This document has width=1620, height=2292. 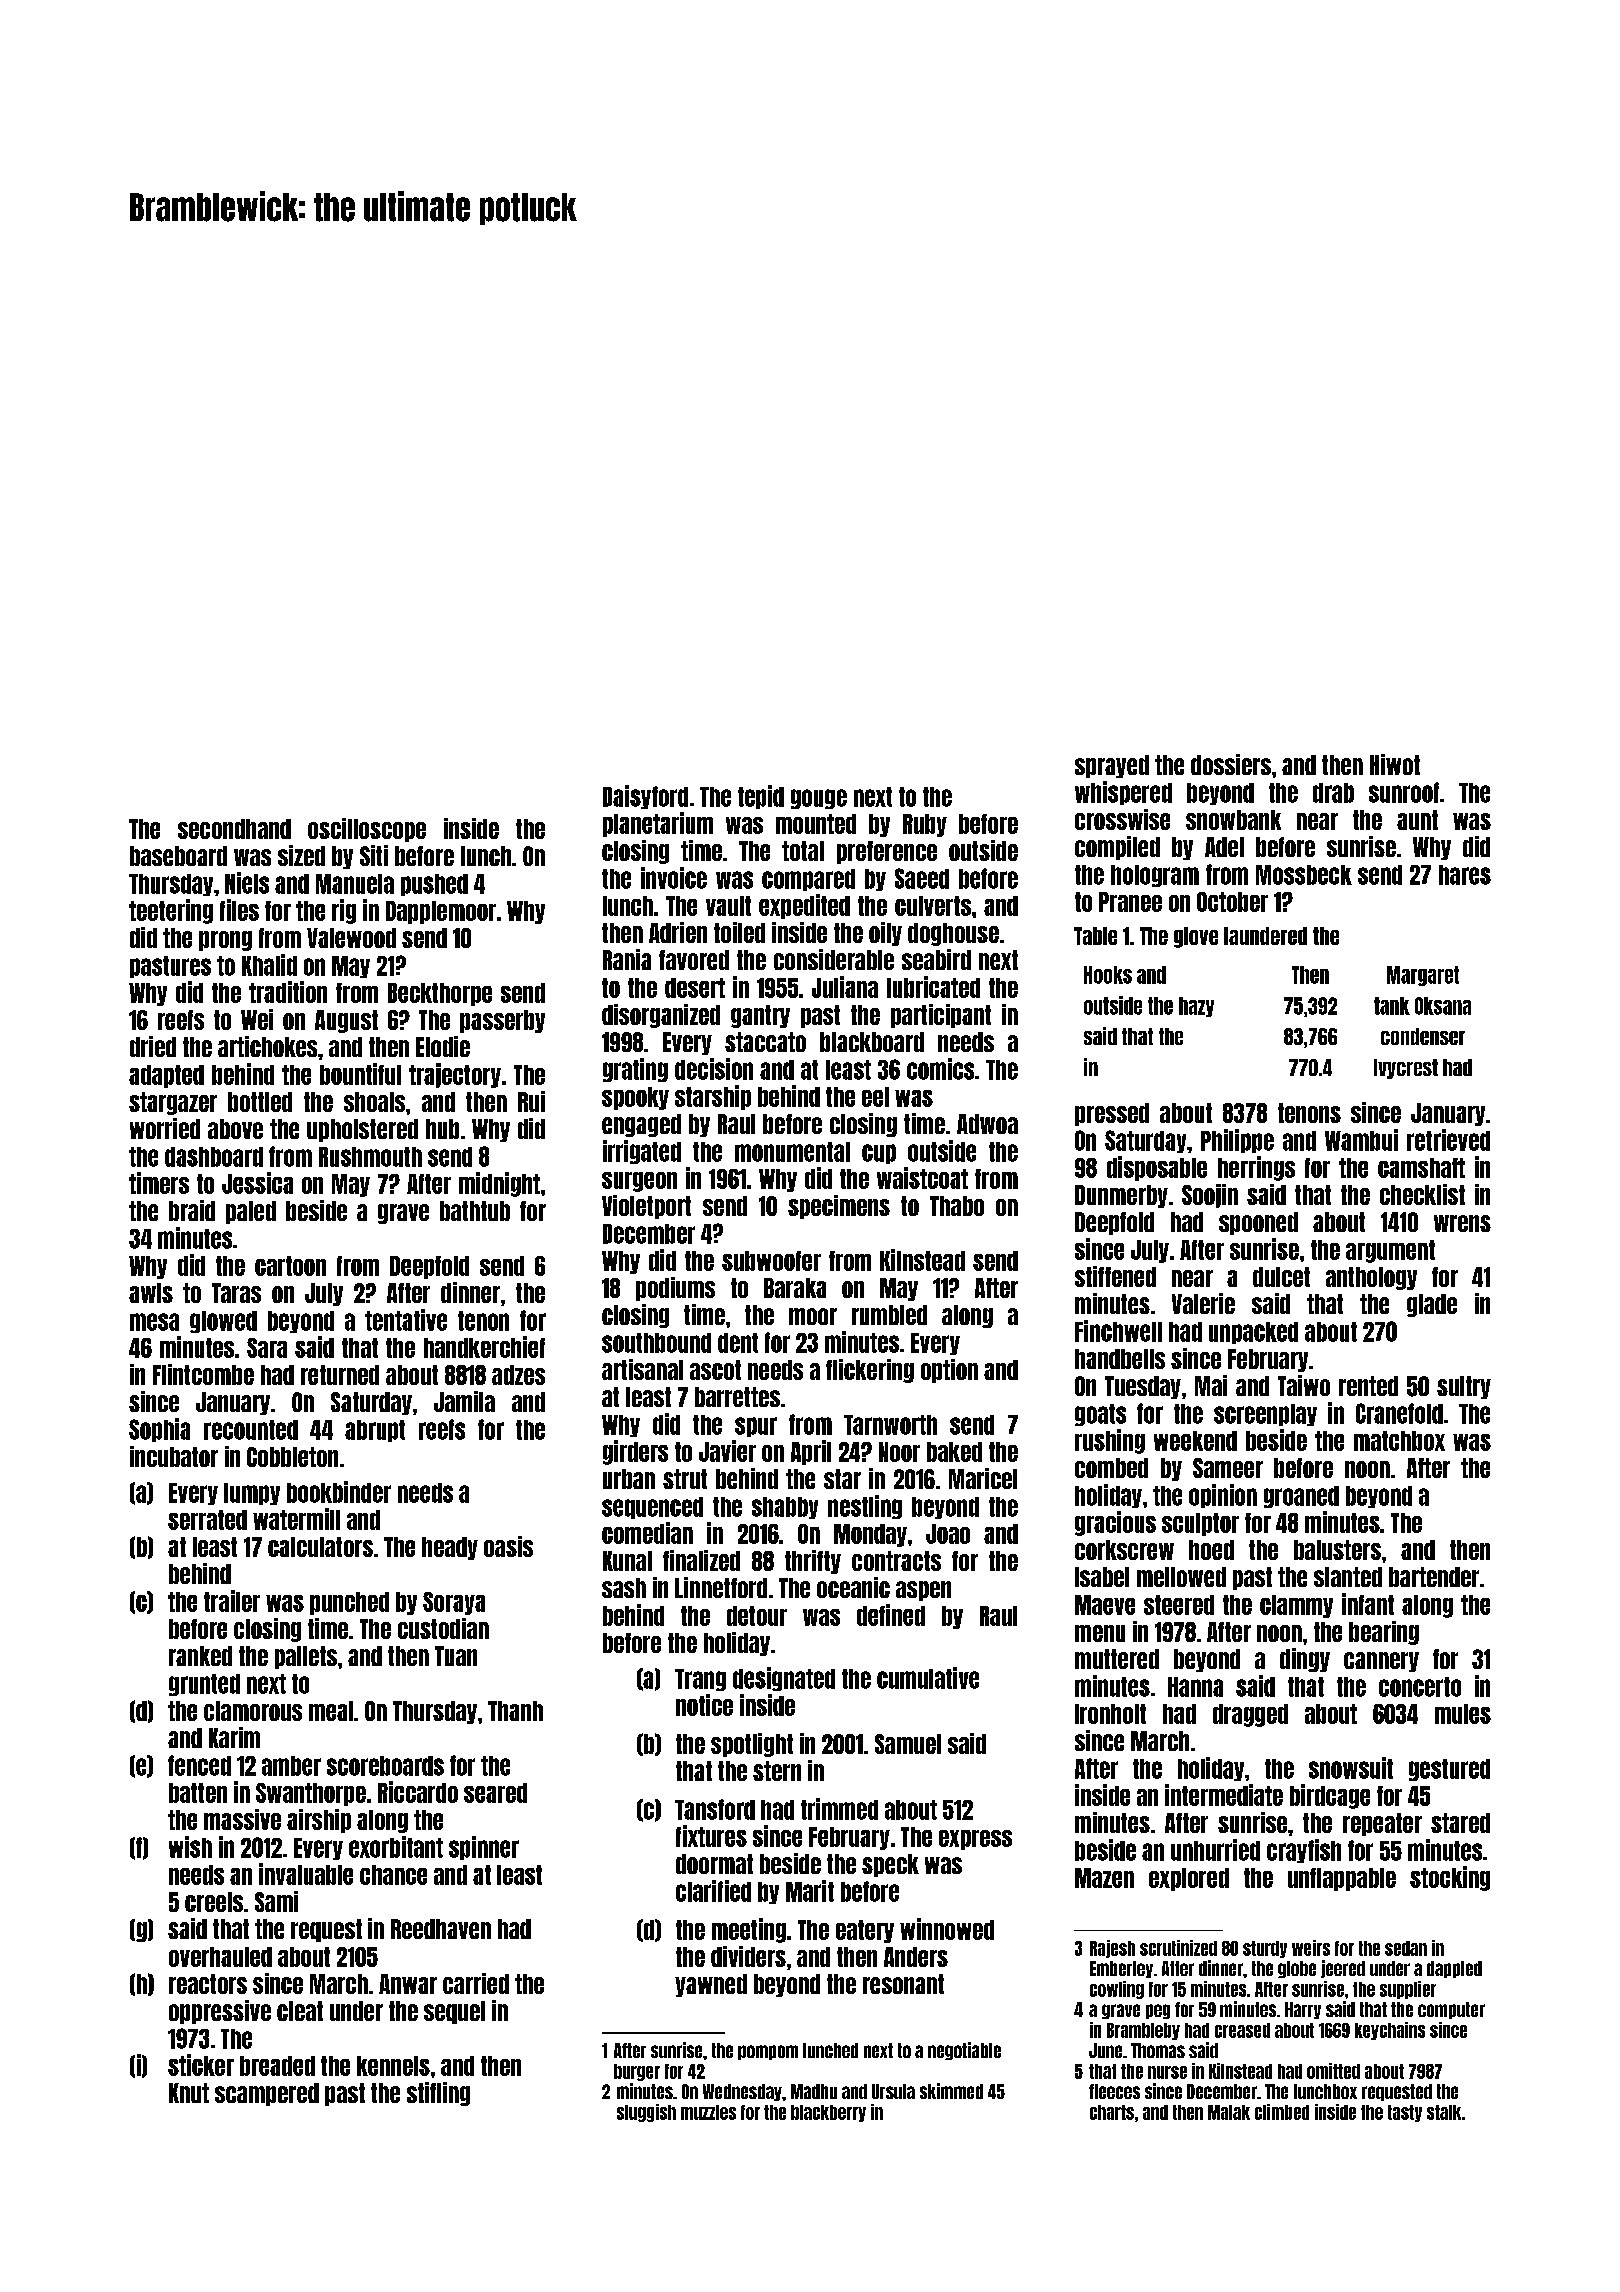 I want to click on climbed, so click(x=1282, y=2112).
